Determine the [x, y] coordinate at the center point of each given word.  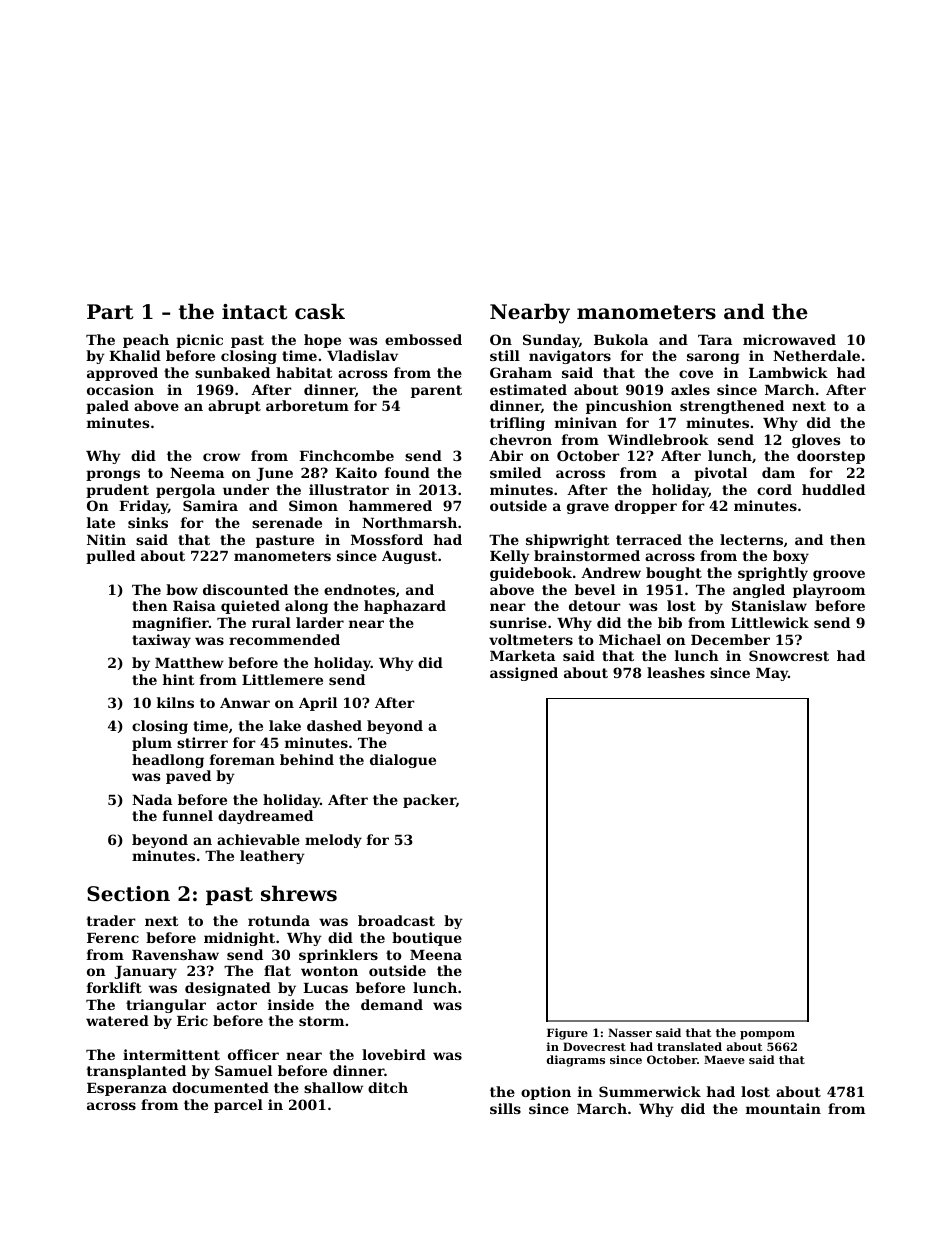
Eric [192, 1020]
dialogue [403, 761]
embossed [423, 339]
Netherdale [816, 355]
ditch [388, 1087]
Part [110, 312]
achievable [258, 839]
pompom [767, 1035]
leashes [676, 672]
